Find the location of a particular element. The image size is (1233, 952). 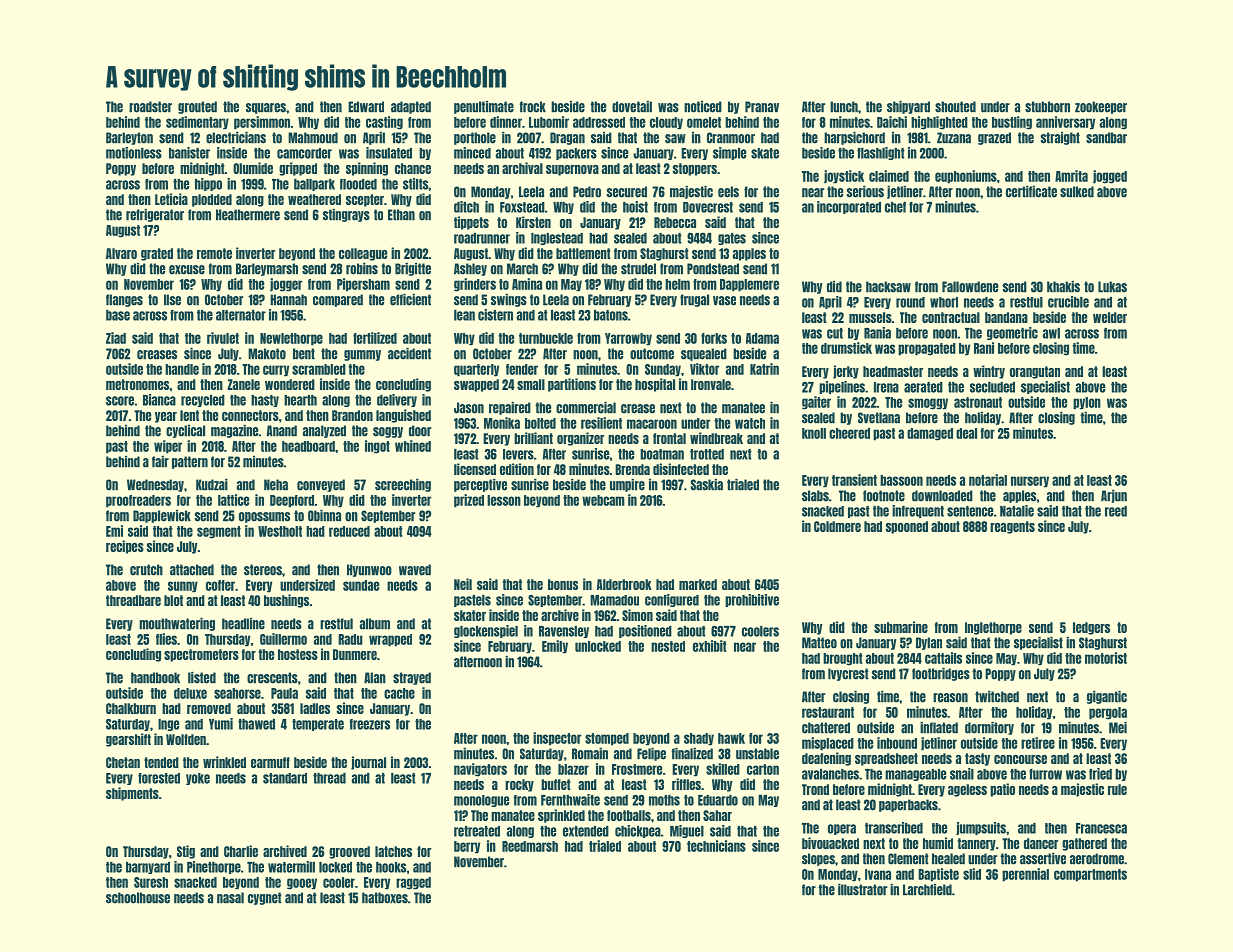

shouted is located at coordinates (955, 107).
